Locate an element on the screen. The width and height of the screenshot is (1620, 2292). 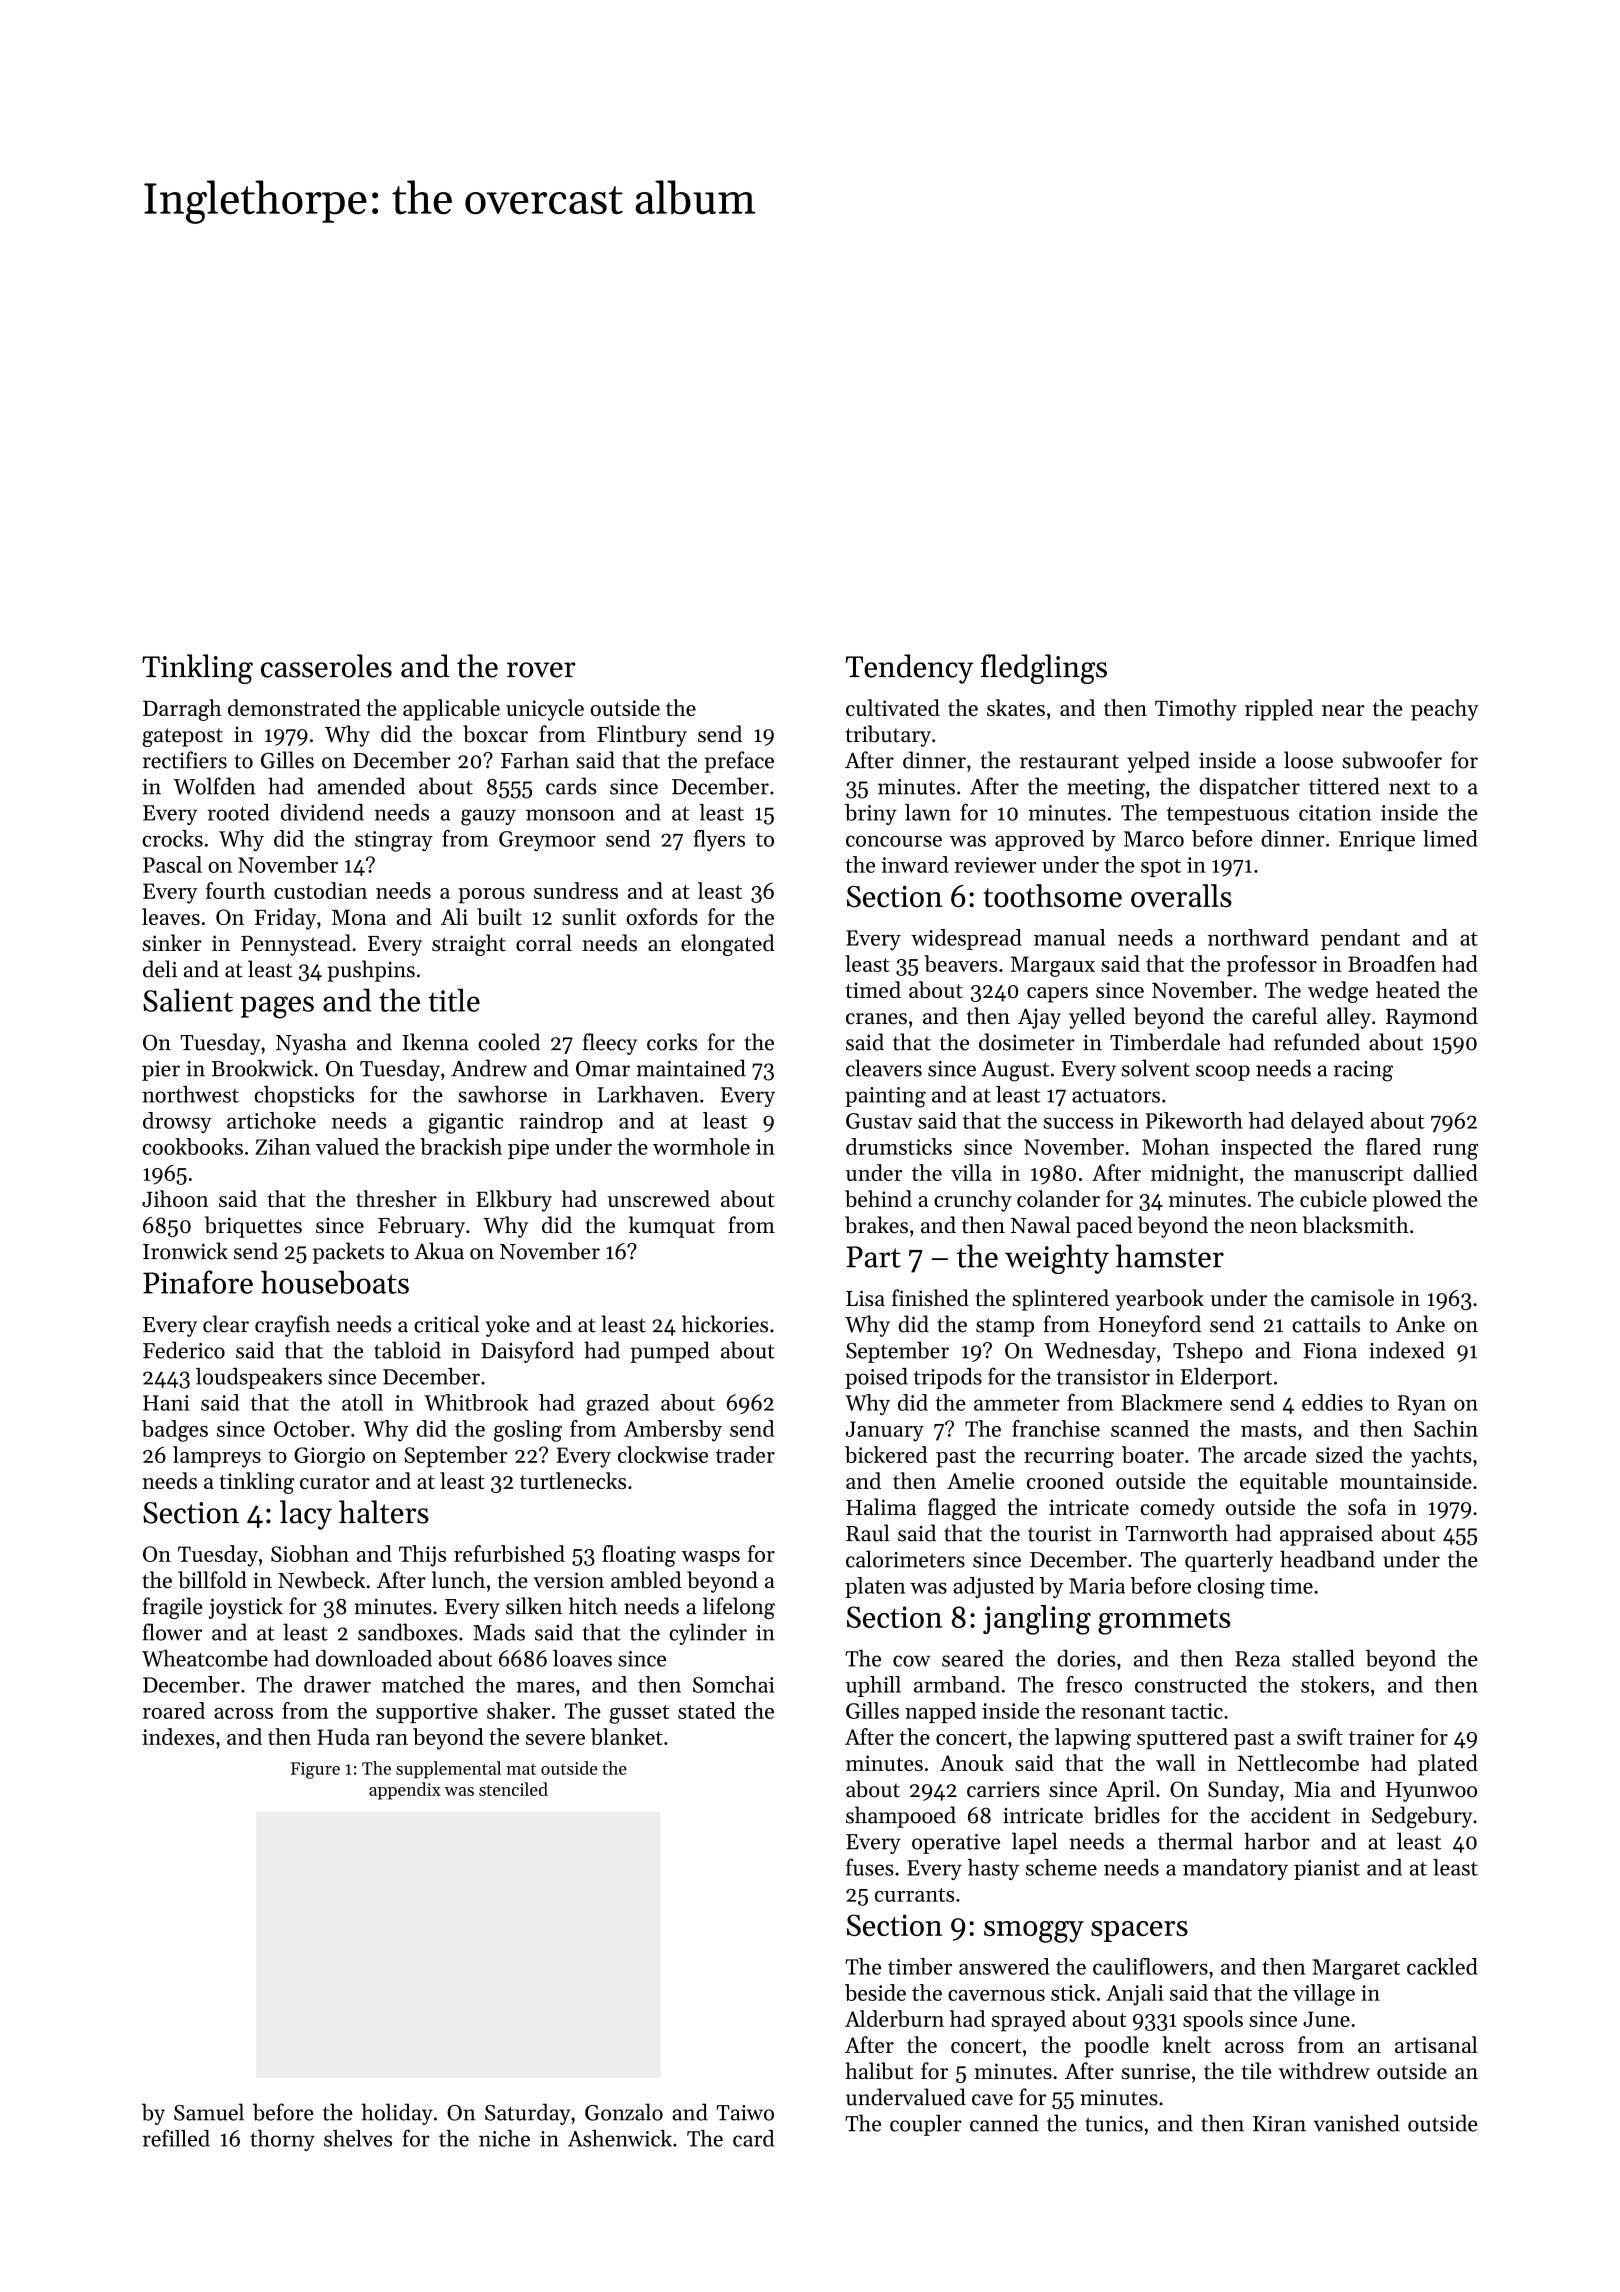
Darragh is located at coordinates (182, 710).
